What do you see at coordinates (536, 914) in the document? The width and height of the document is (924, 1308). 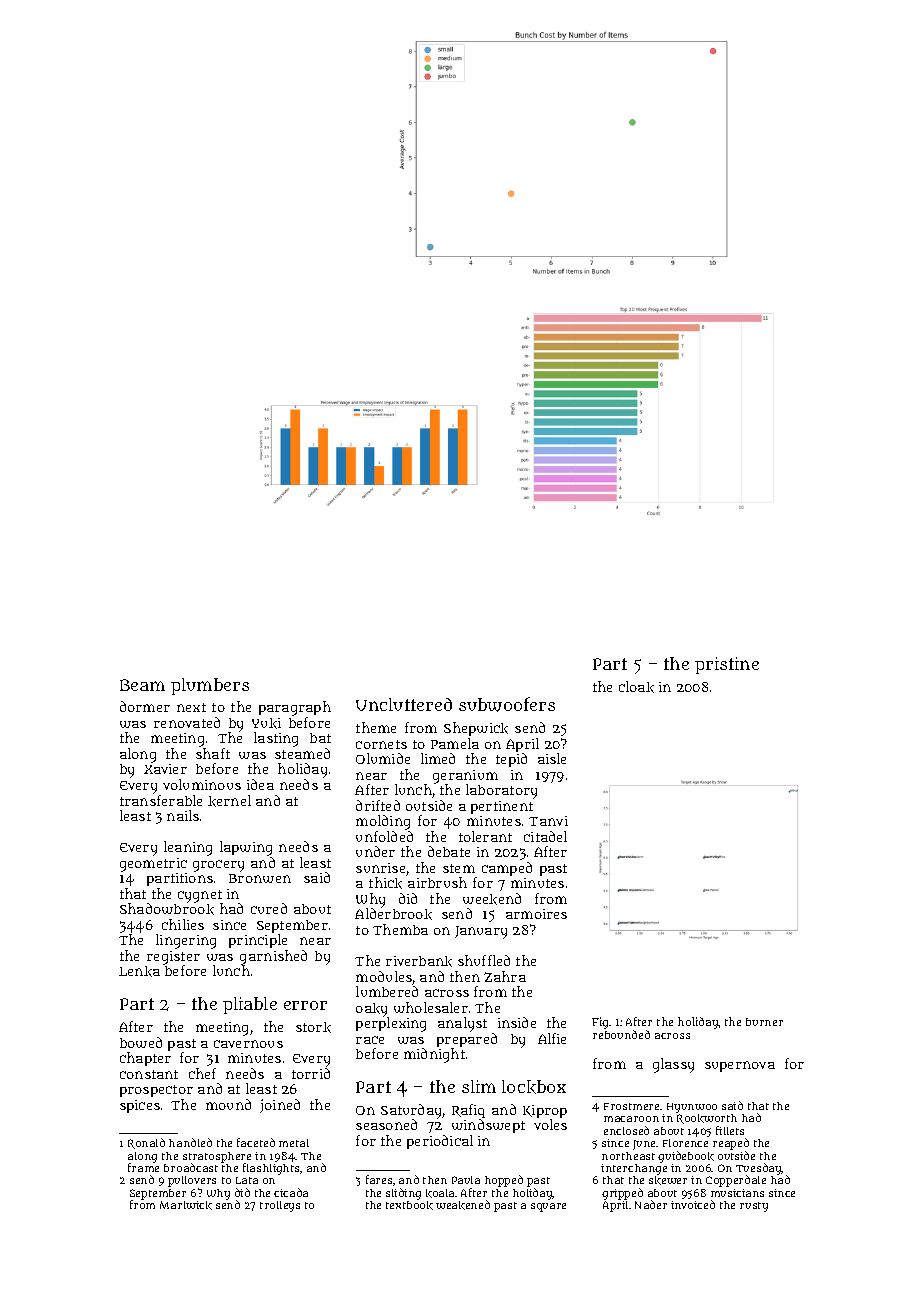 I see `armoires` at bounding box center [536, 914].
